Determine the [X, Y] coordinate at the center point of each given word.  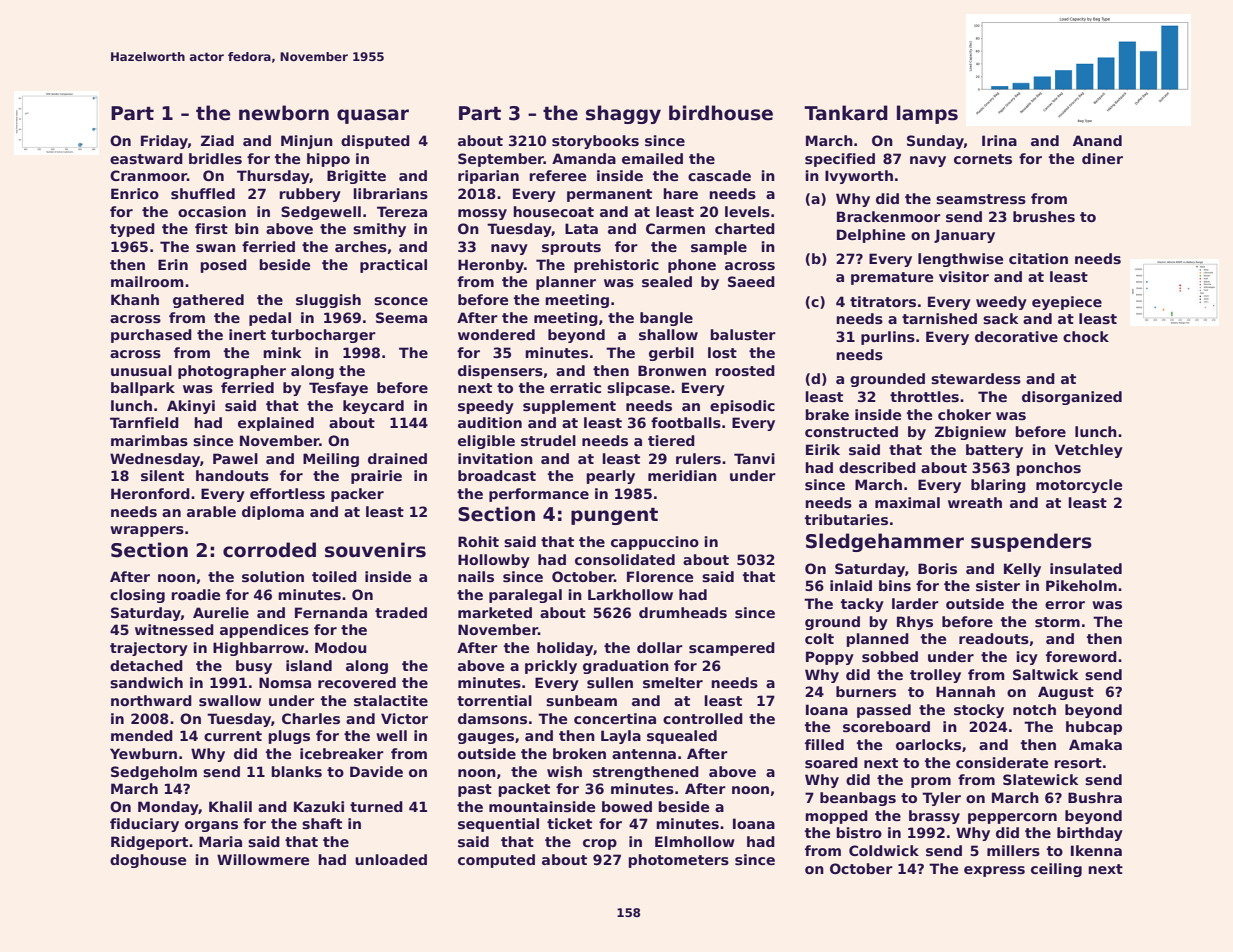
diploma [273, 513]
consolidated [625, 559]
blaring [998, 486]
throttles [924, 396]
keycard [373, 407]
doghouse [148, 861]
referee [557, 175]
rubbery [310, 195]
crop [600, 844]
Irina [999, 140]
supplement [569, 407]
